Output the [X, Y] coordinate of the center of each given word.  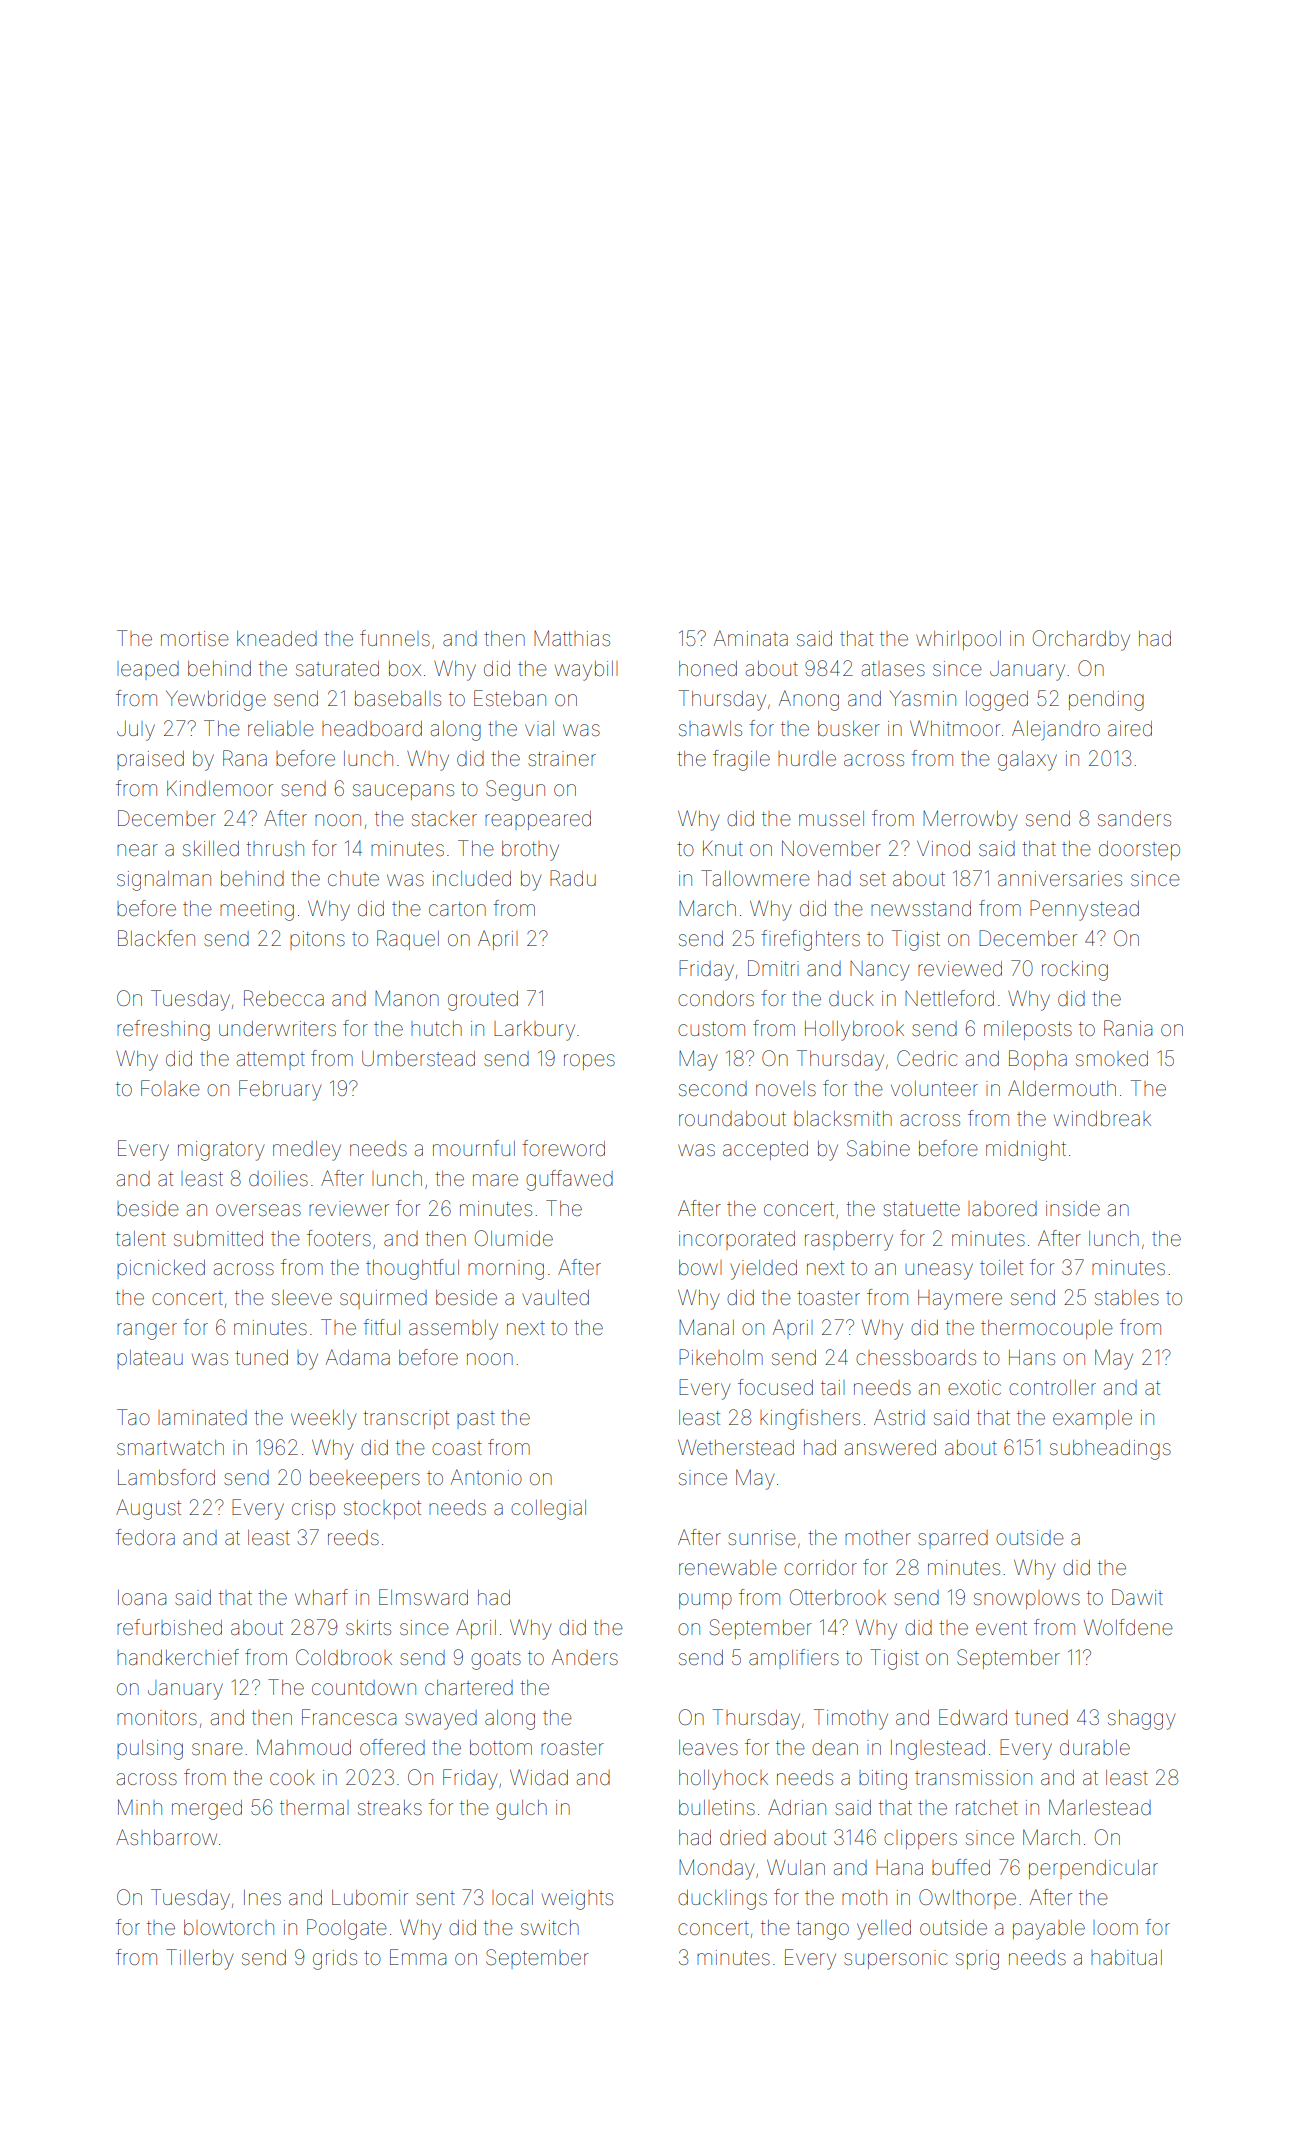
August [148, 1509]
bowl [700, 1267]
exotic [974, 1388]
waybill [586, 671]
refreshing [163, 1030]
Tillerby [199, 1959]
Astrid [899, 1417]
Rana [245, 758]
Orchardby [1081, 640]
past [476, 1420]
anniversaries [1060, 879]
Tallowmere [755, 878]
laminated [202, 1417]
